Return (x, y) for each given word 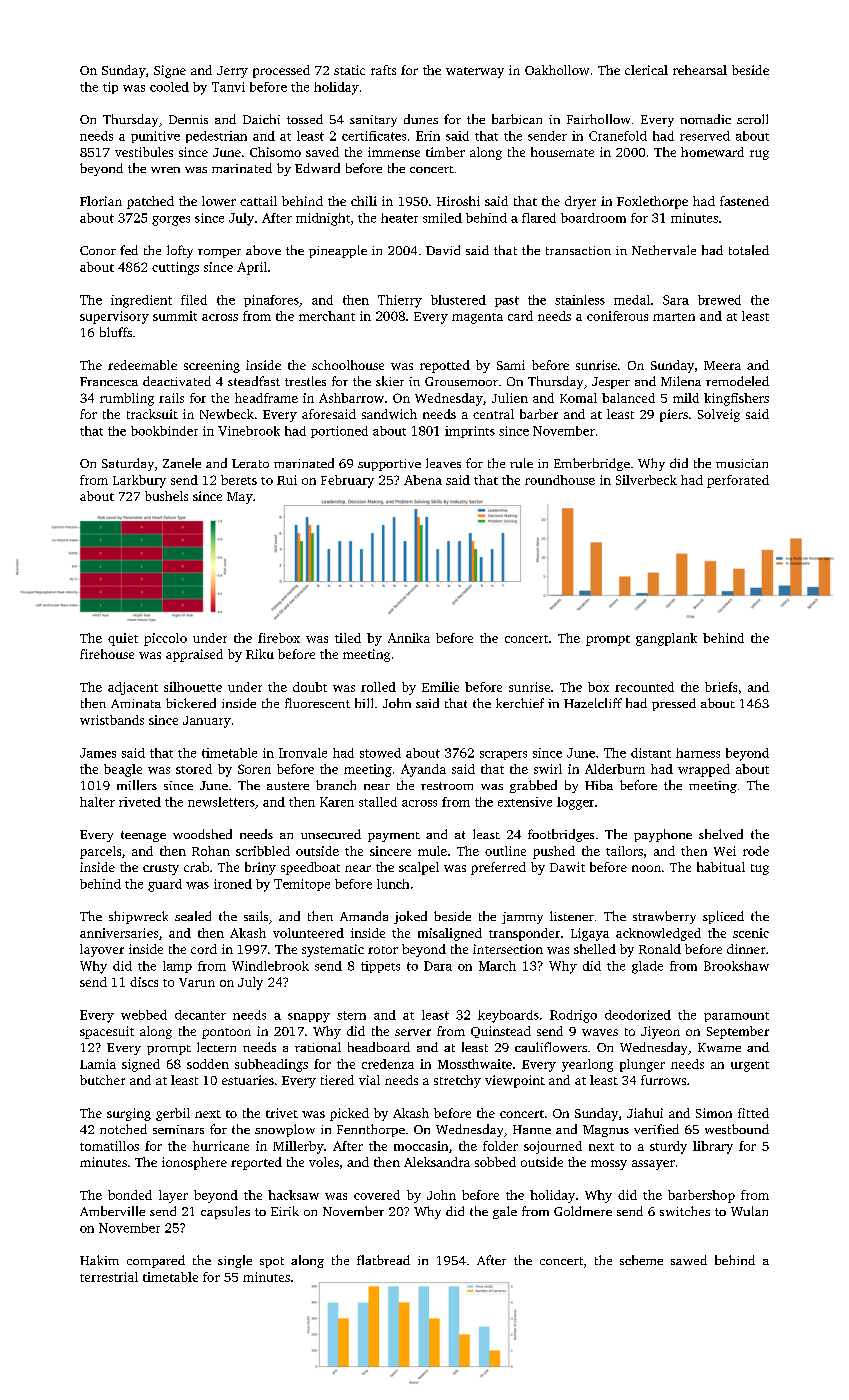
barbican (517, 119)
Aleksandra (437, 1162)
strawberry (664, 917)
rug (759, 155)
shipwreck (138, 917)
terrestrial (109, 1277)
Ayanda (423, 770)
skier (390, 381)
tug (760, 869)
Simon (714, 1113)
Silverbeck (646, 480)
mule (432, 851)
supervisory (114, 317)
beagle (123, 770)
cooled (169, 87)
